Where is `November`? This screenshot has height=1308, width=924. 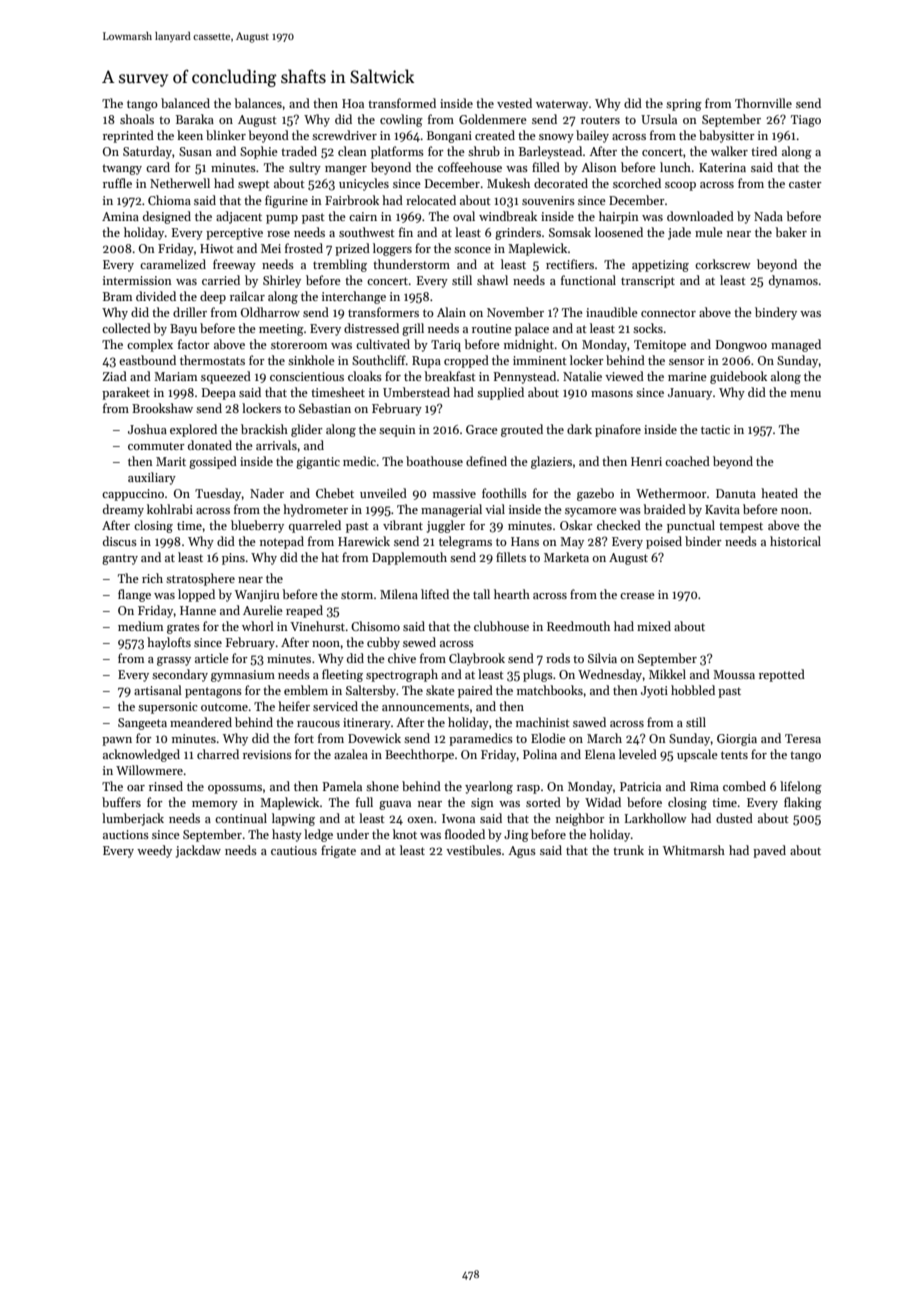
November is located at coordinates (515, 312).
